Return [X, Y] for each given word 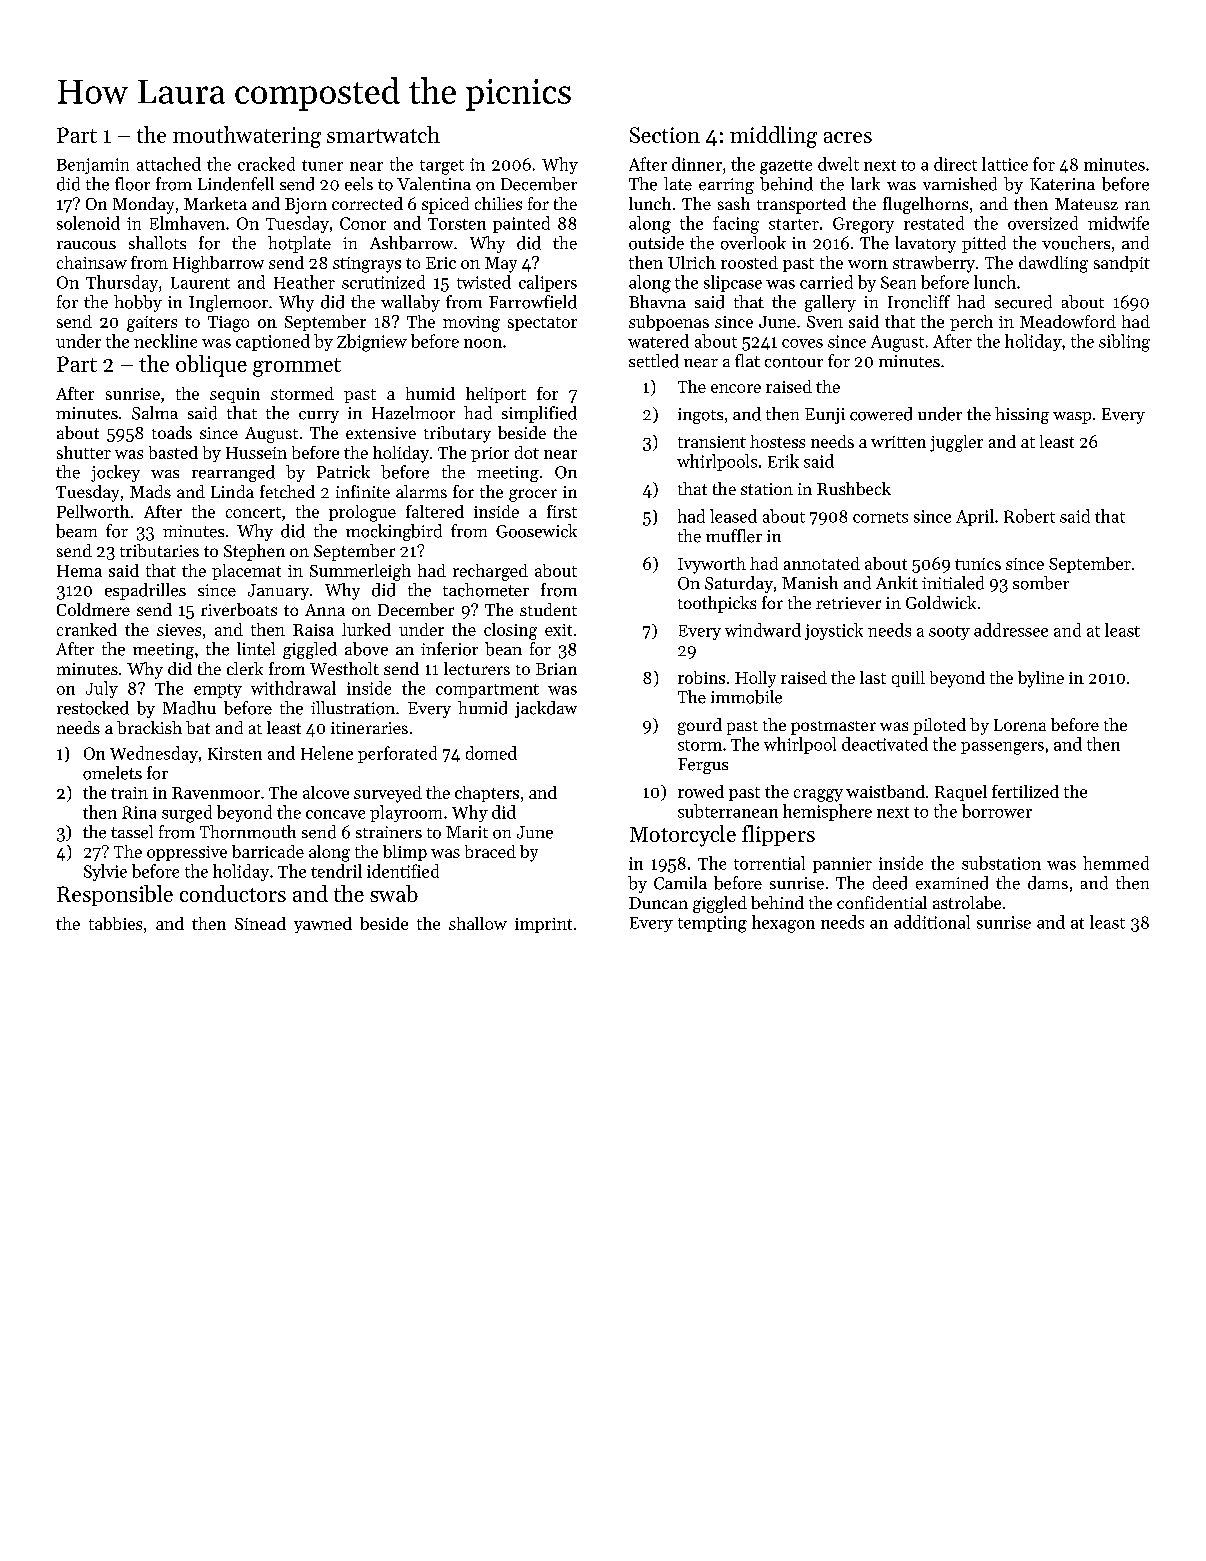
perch [971, 323]
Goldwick [941, 602]
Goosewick [536, 531]
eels [359, 184]
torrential [769, 863]
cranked [87, 629]
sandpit [1122, 264]
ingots [700, 416]
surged [187, 814]
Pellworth [93, 511]
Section [665, 135]
